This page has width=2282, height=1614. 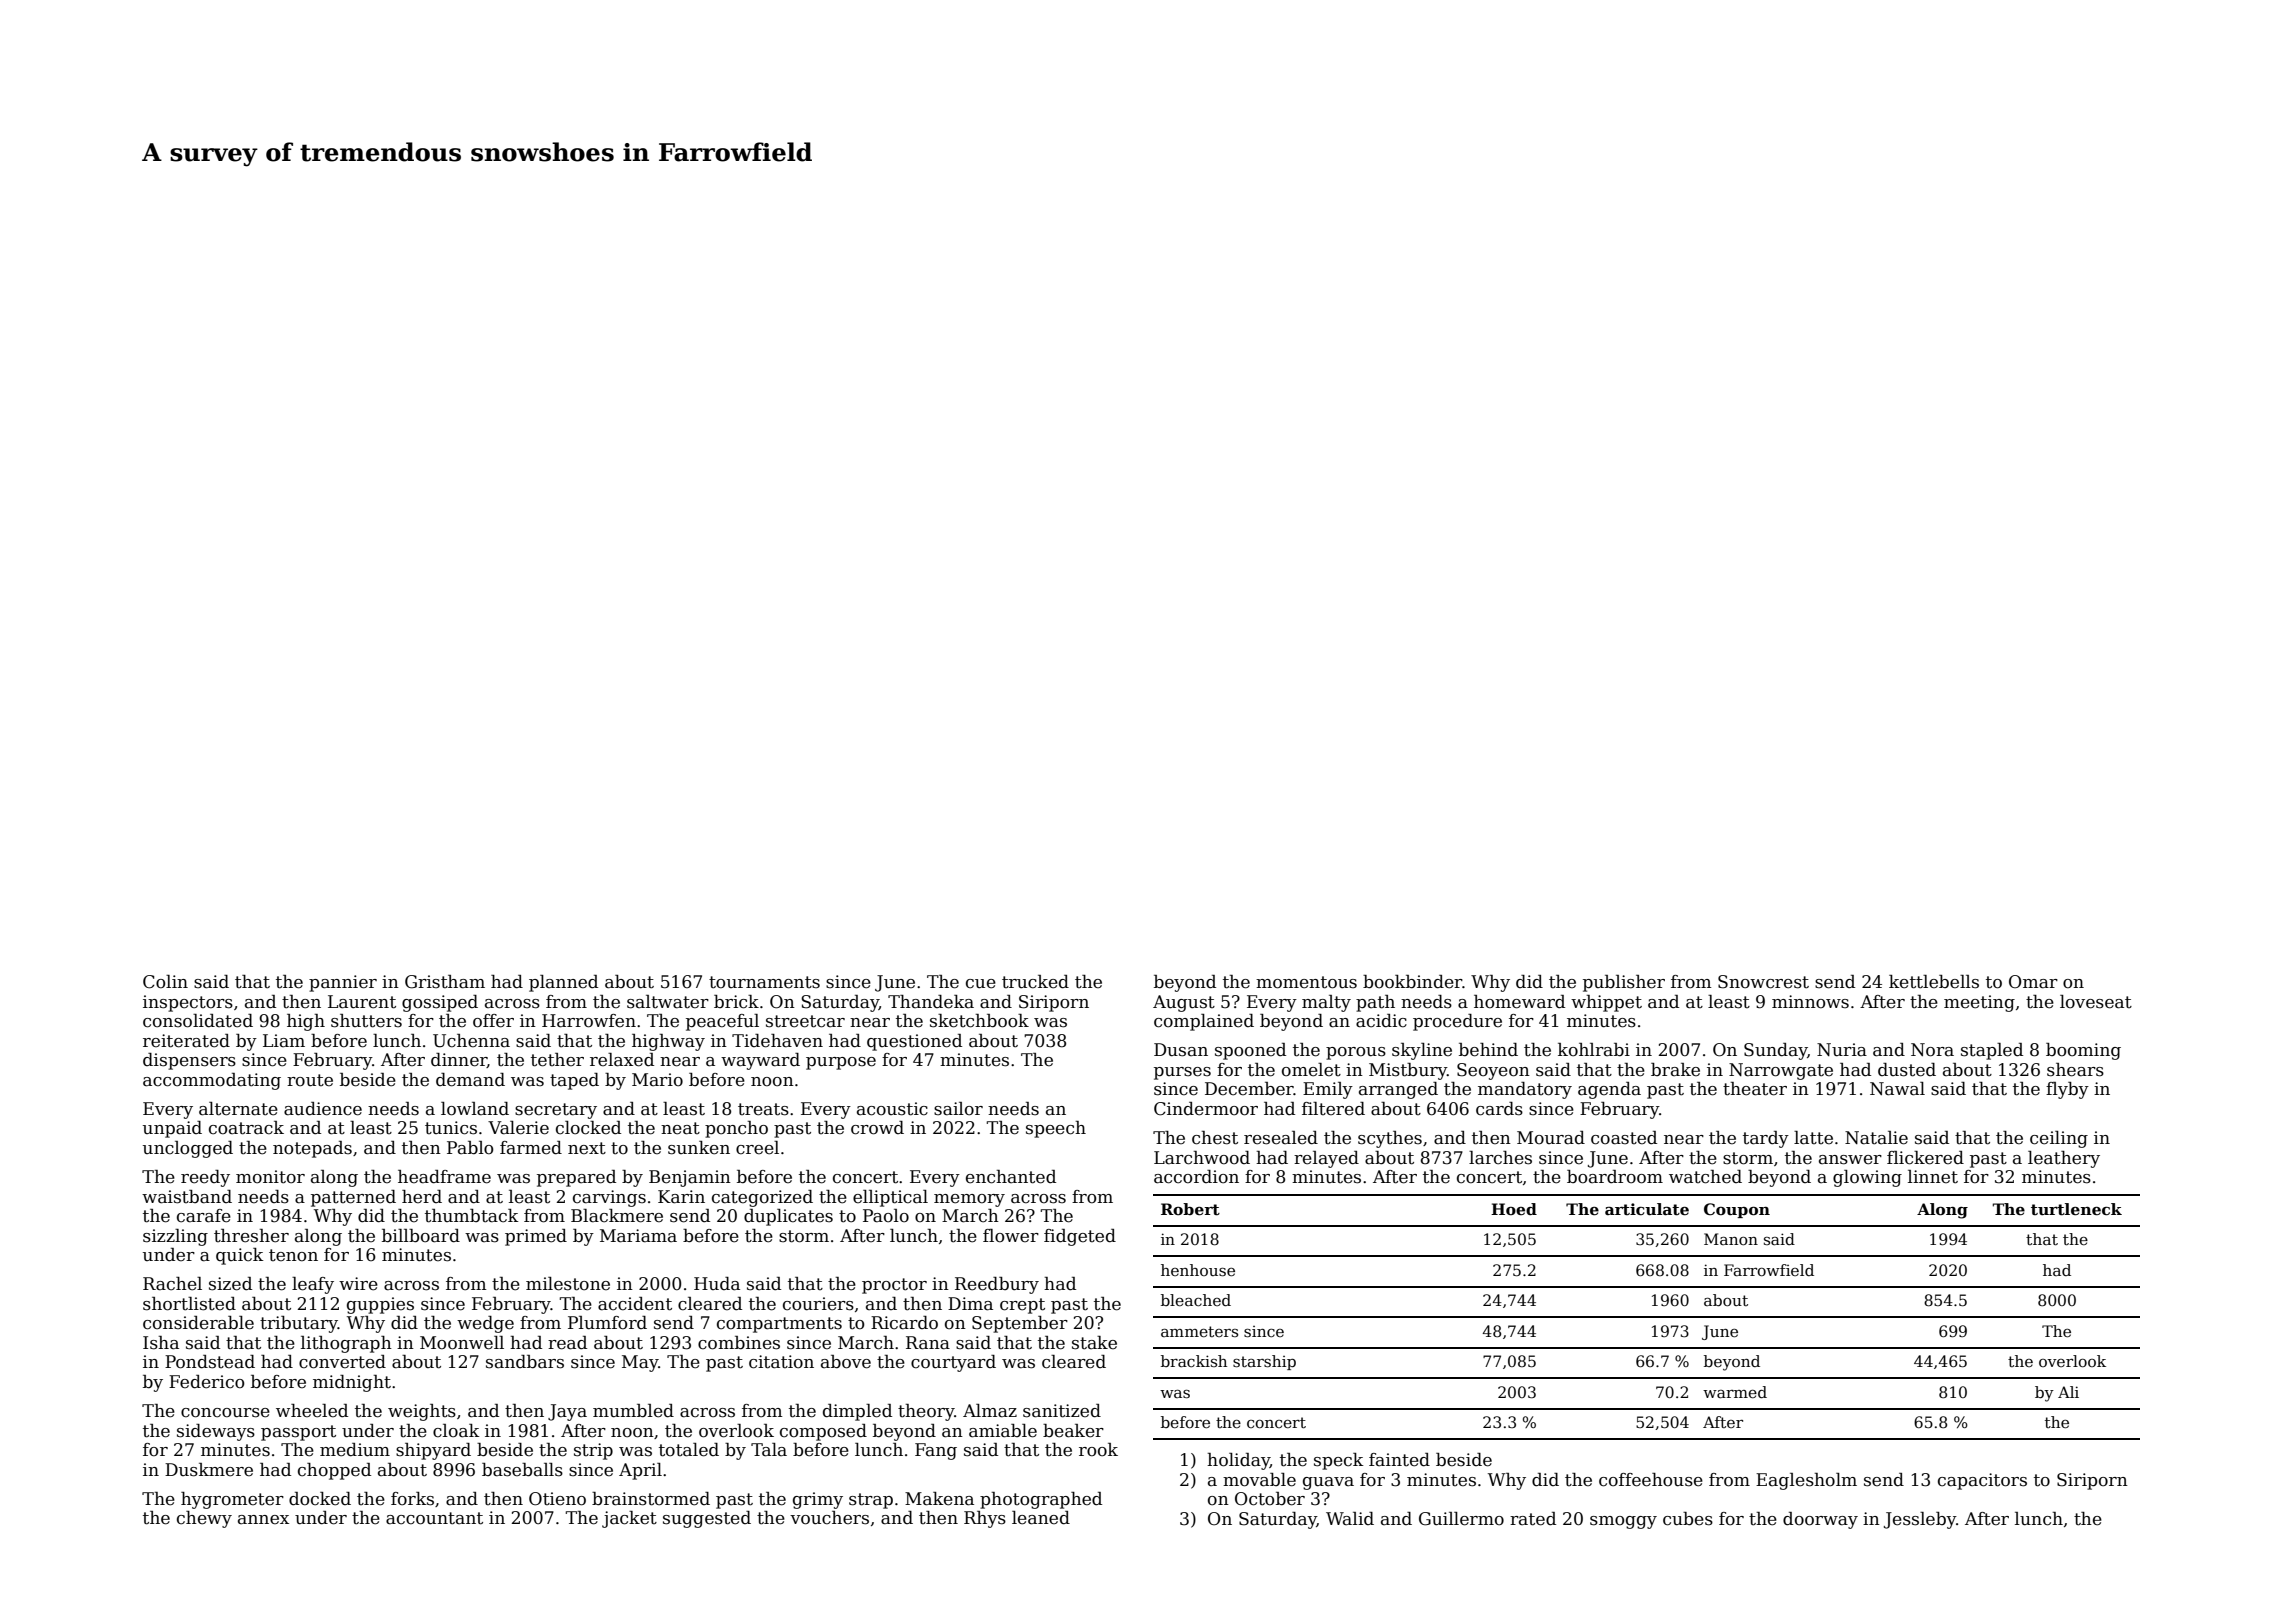 I want to click on Robert, so click(x=1190, y=1209).
